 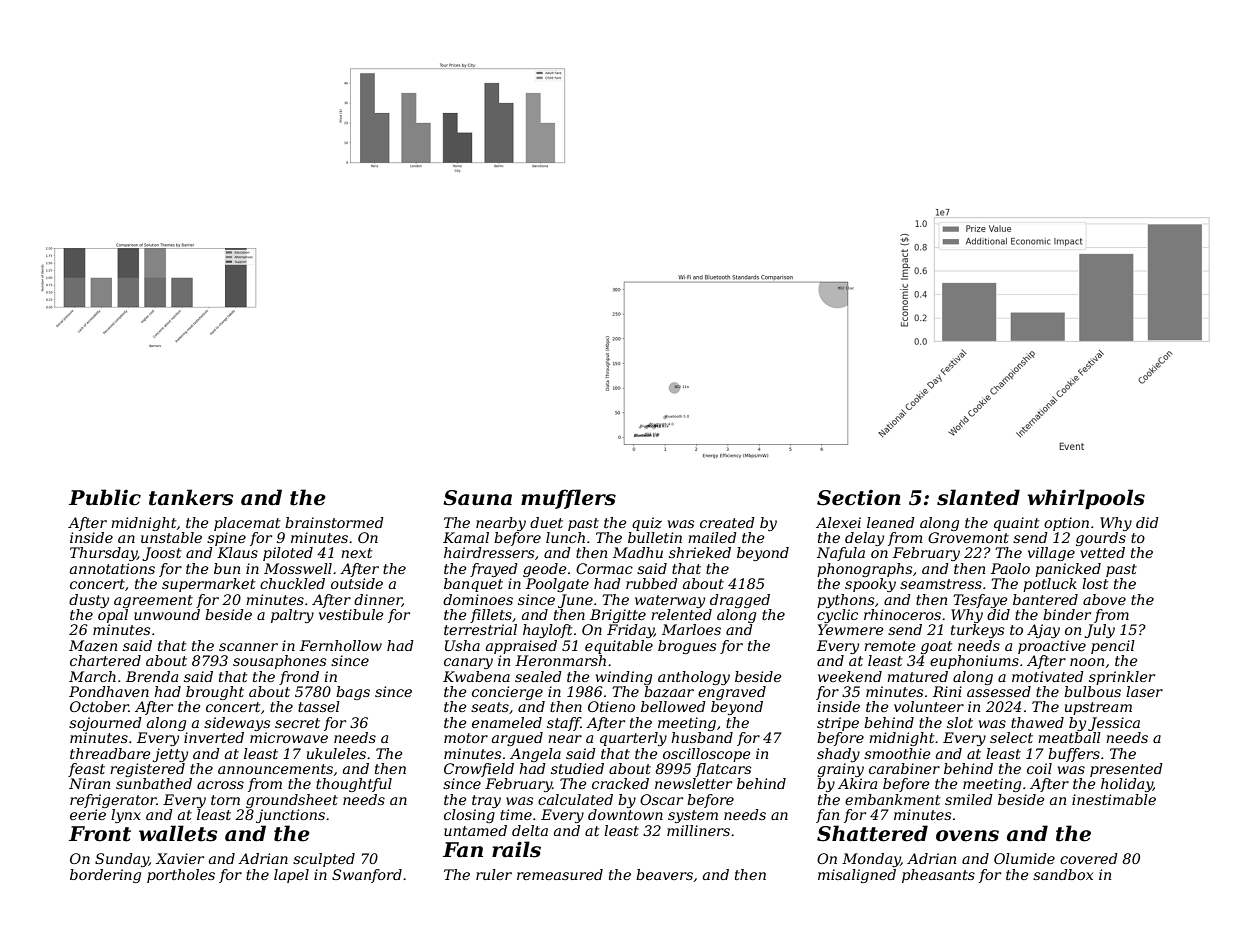 I want to click on whirlpools, so click(x=1086, y=499).
